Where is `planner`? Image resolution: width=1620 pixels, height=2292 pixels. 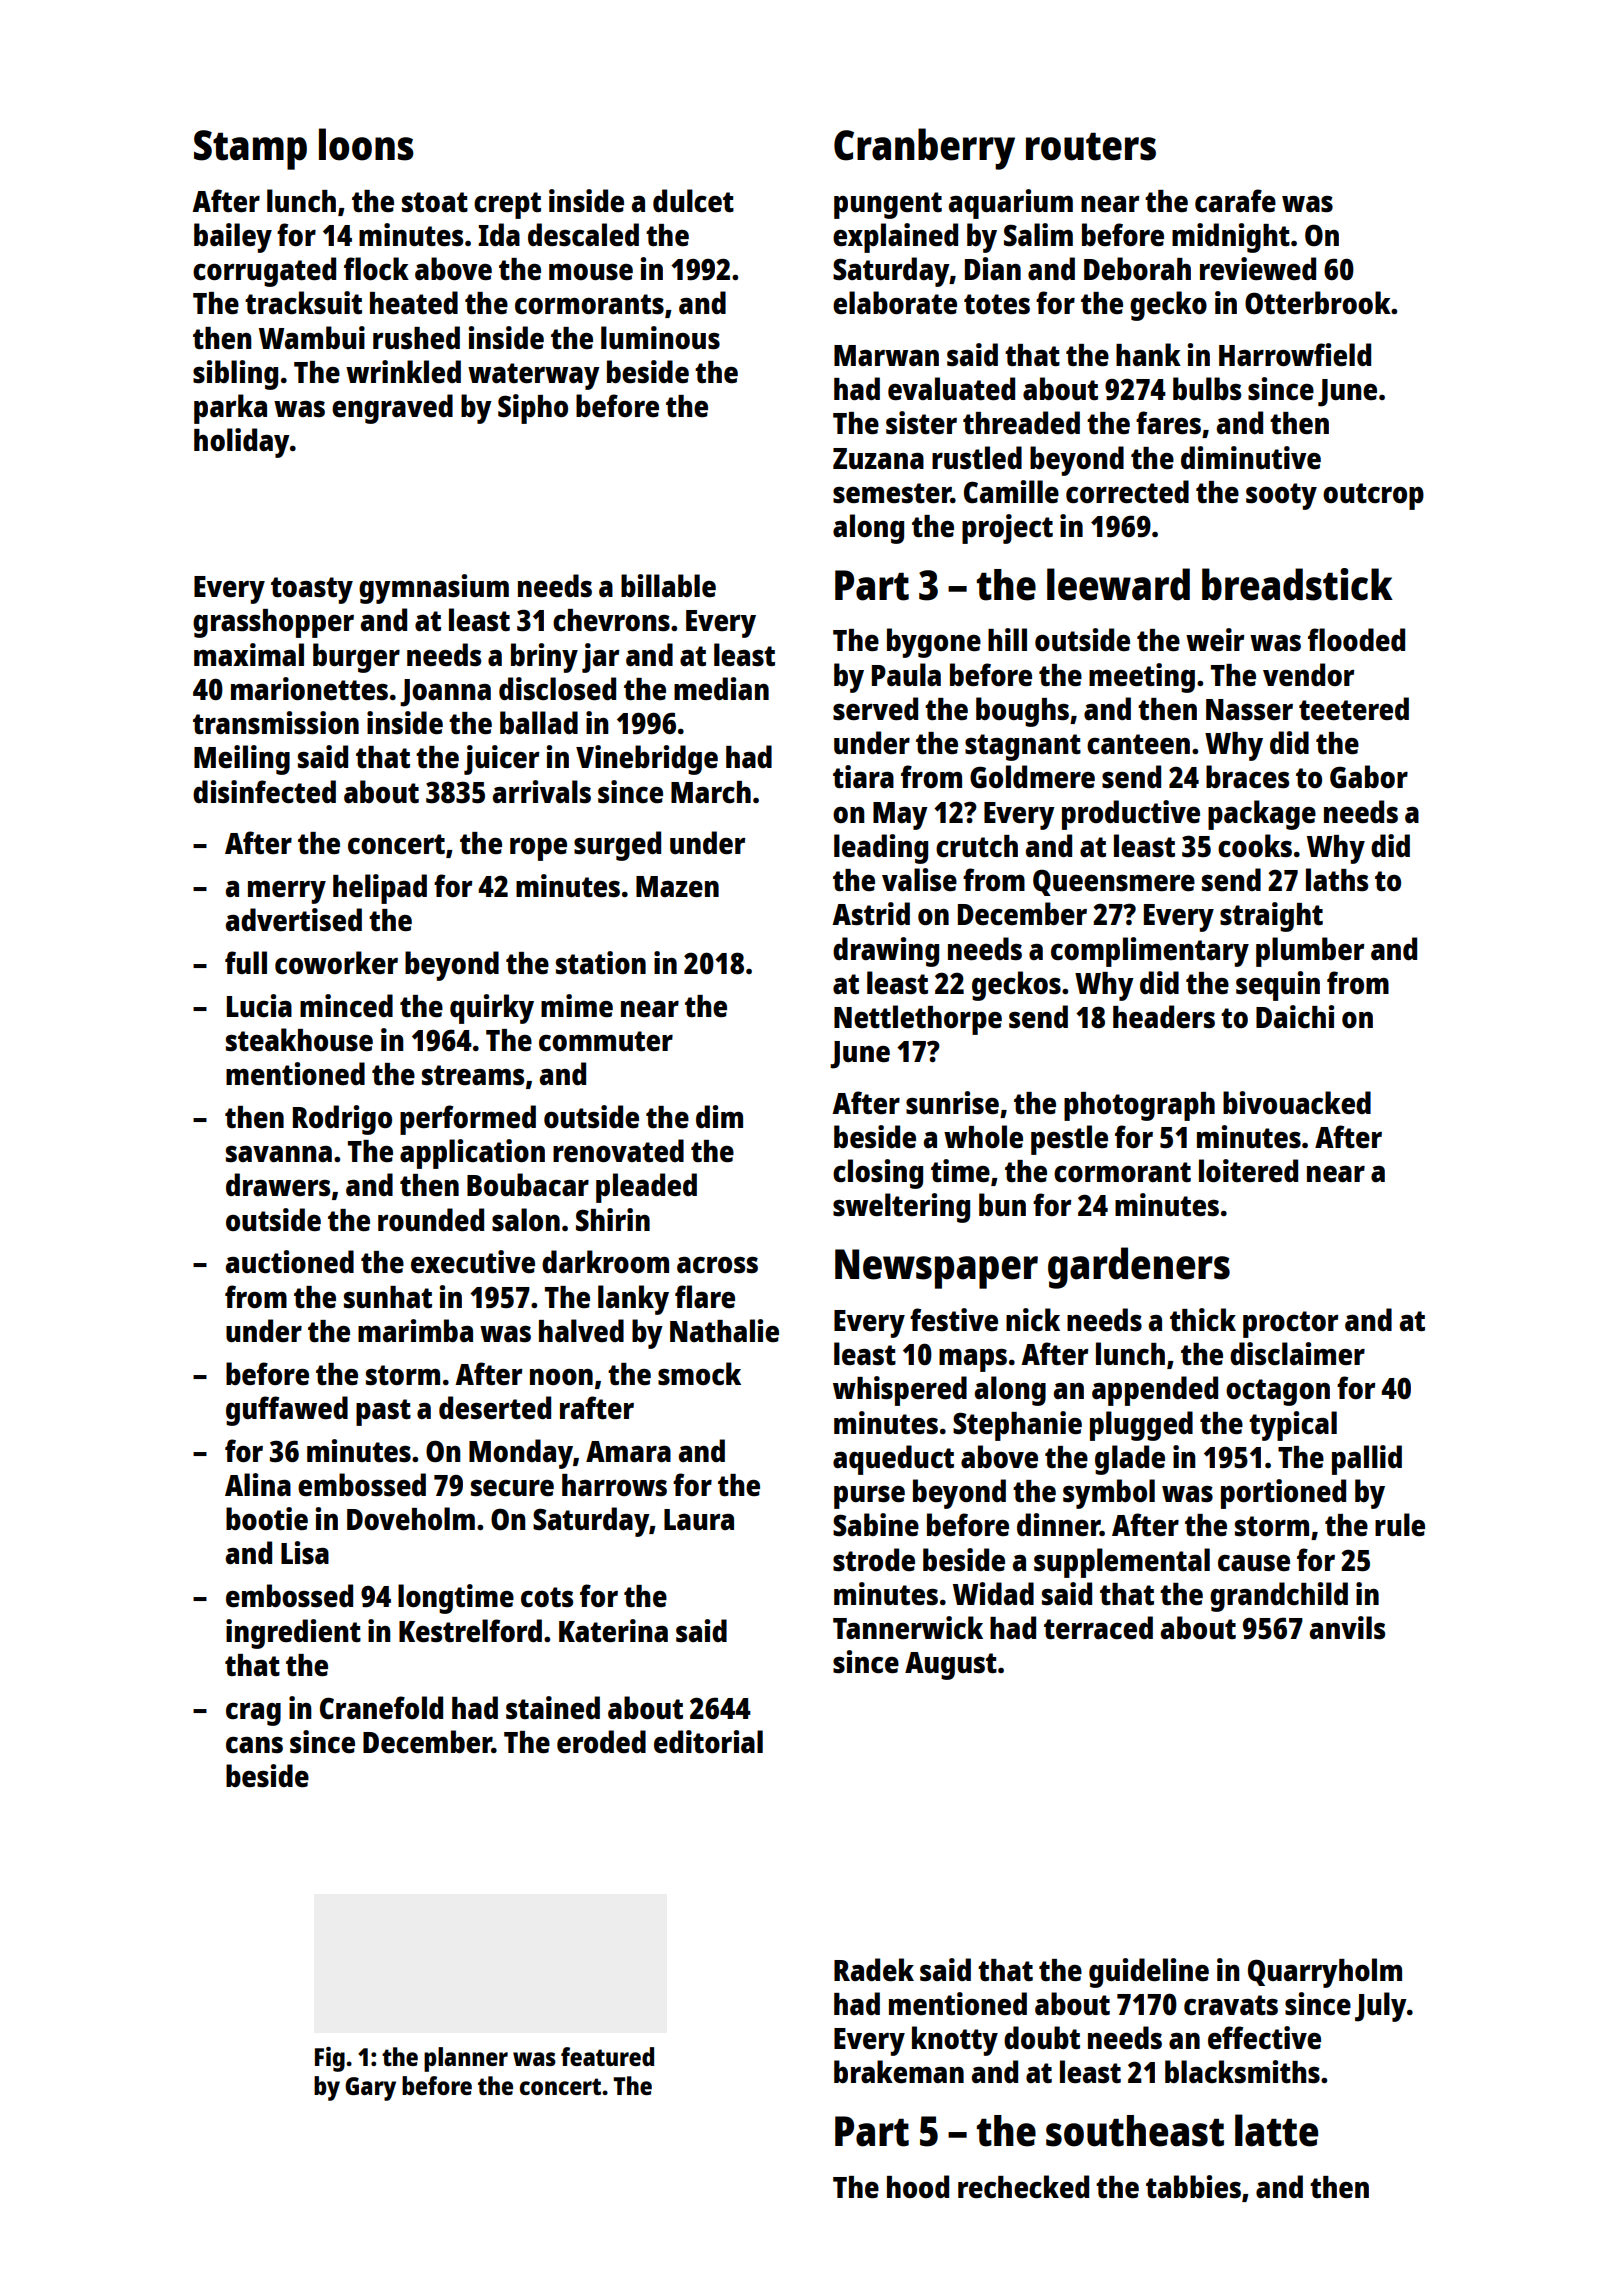 planner is located at coordinates (466, 2059).
